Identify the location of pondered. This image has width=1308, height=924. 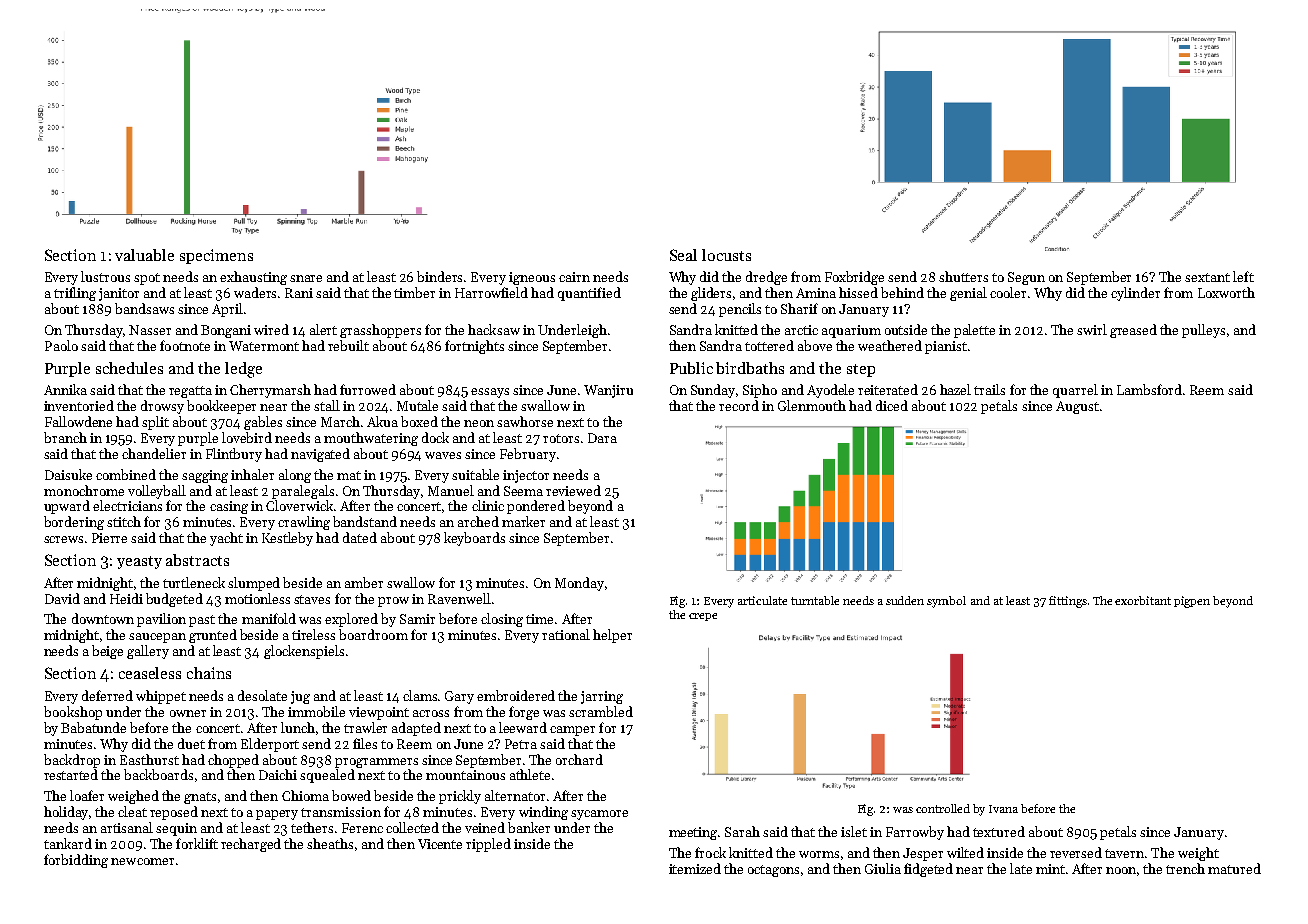
(536, 507).
